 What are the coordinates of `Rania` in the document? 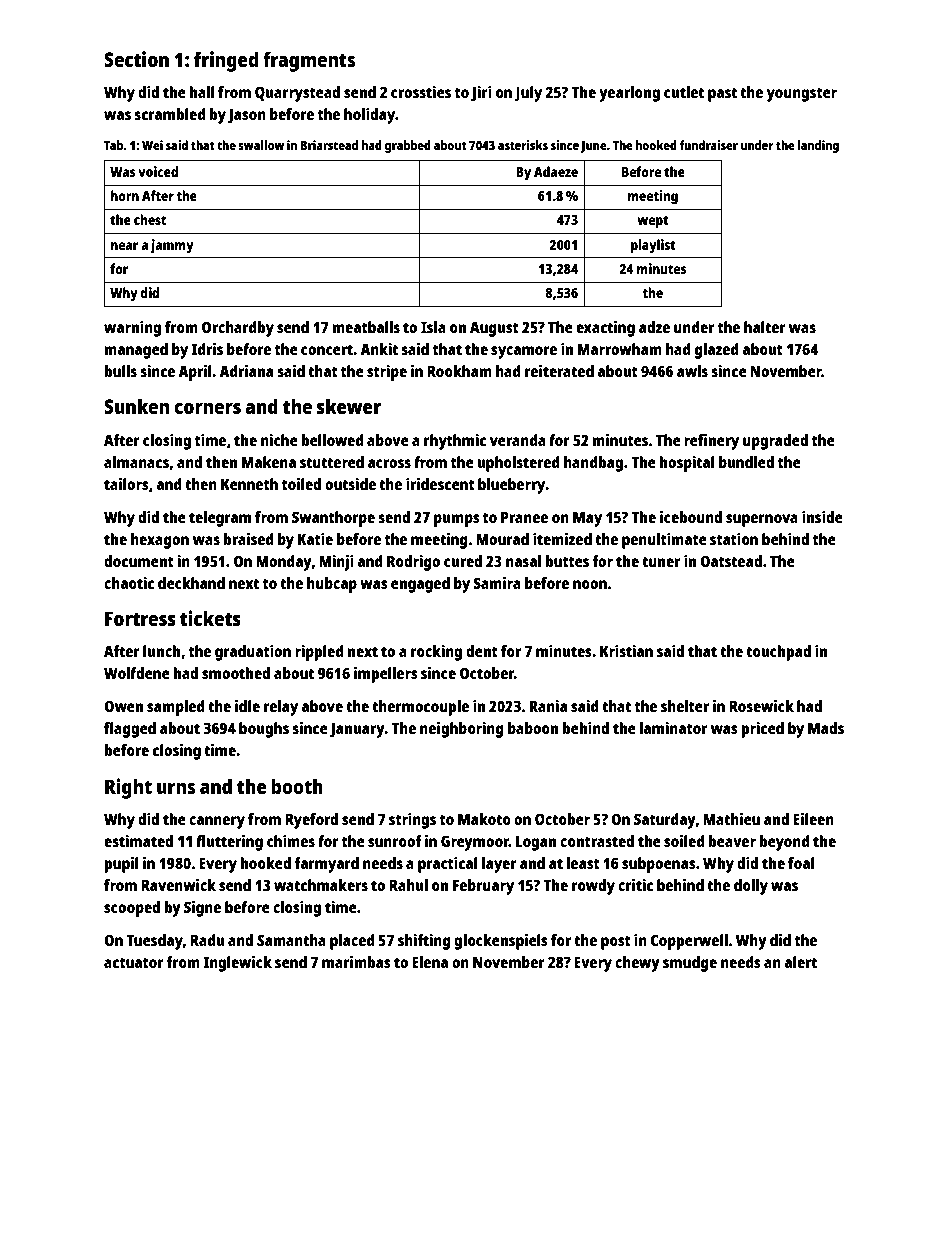 It's located at (548, 706).
